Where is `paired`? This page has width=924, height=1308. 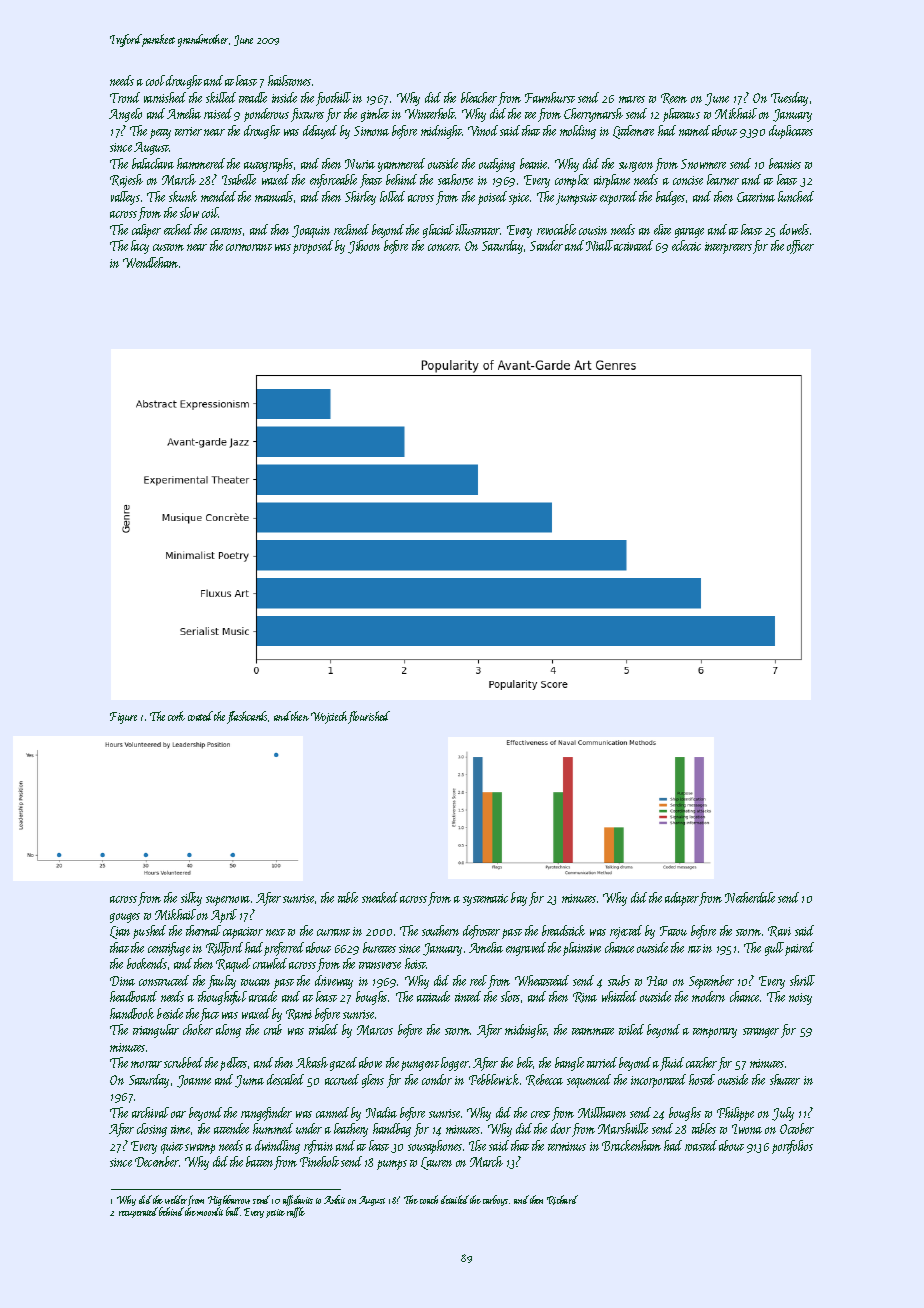 paired is located at coordinates (799, 949).
